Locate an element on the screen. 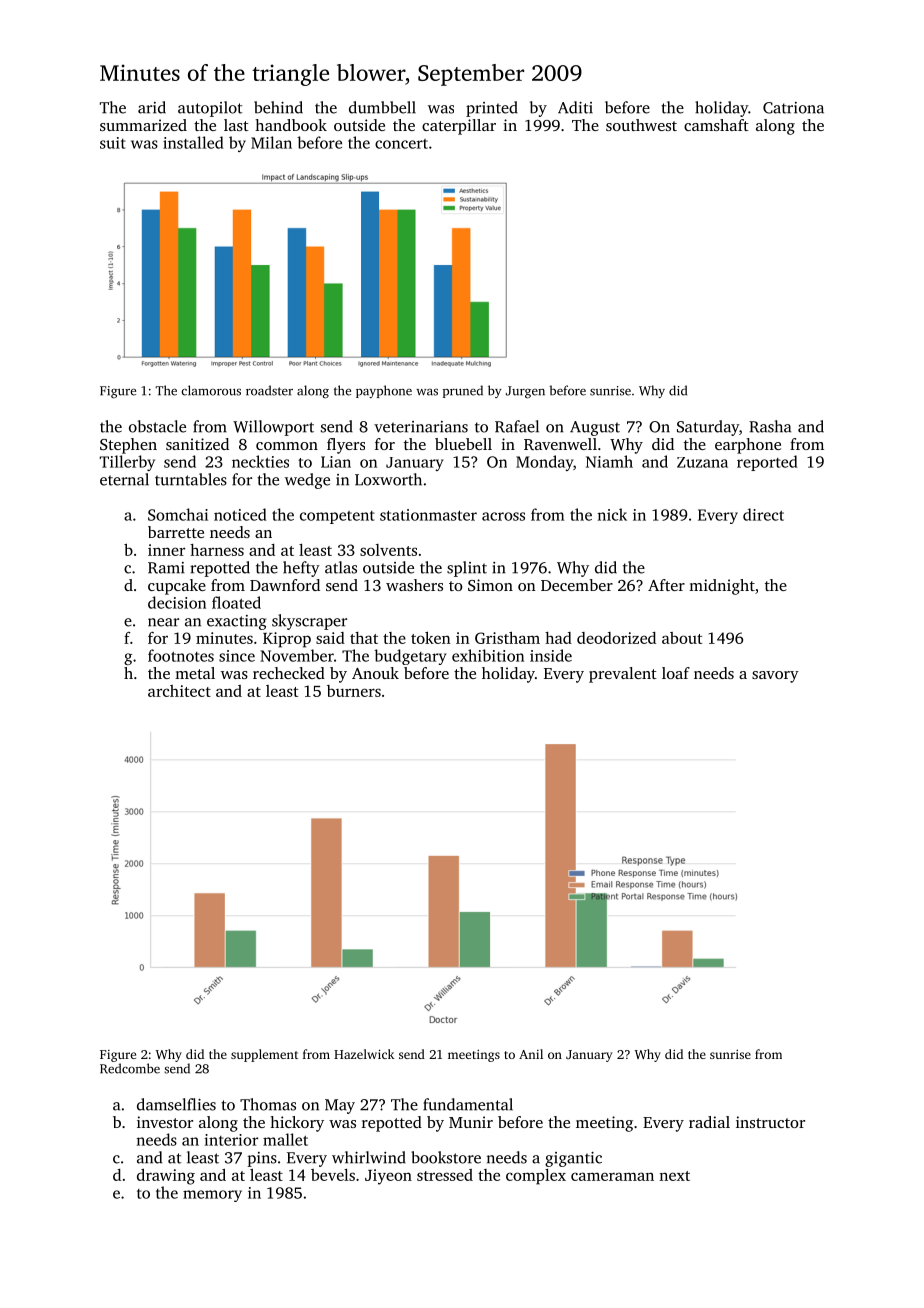 The width and height of the screenshot is (924, 1308). Anil is located at coordinates (531, 1054).
